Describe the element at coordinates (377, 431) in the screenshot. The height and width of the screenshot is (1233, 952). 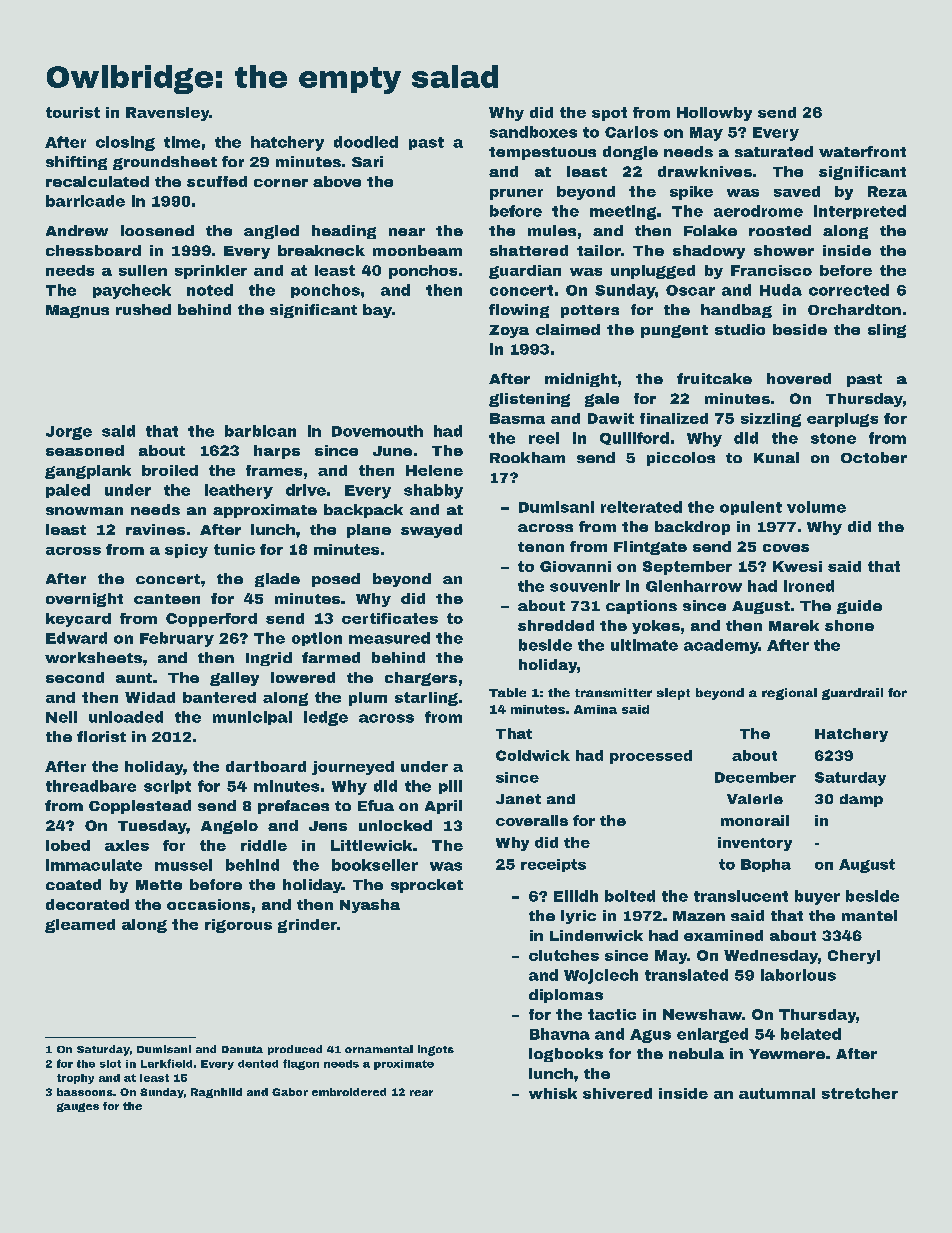
I see `Dovemouth` at that location.
